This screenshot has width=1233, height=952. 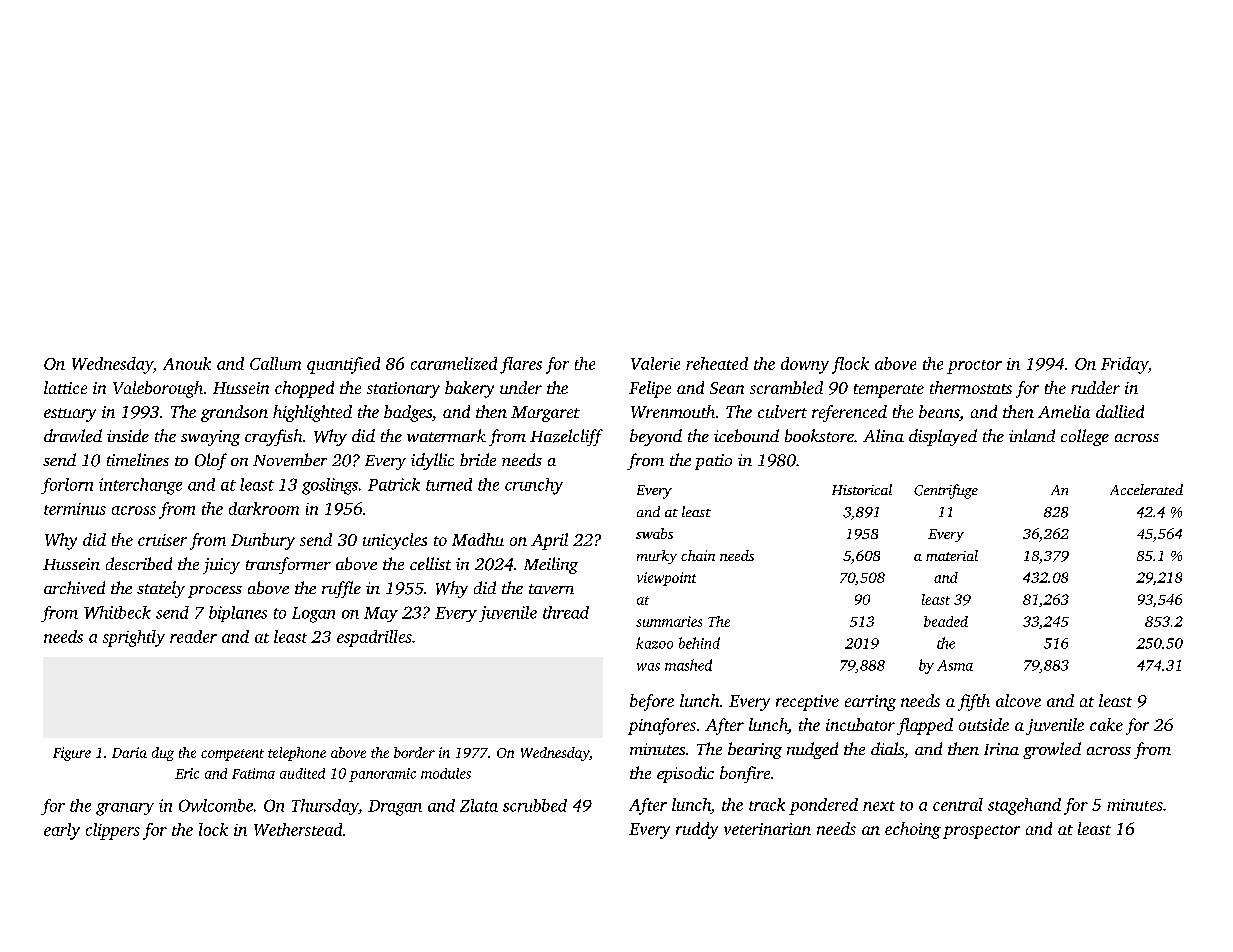 I want to click on beaded, so click(x=946, y=621).
